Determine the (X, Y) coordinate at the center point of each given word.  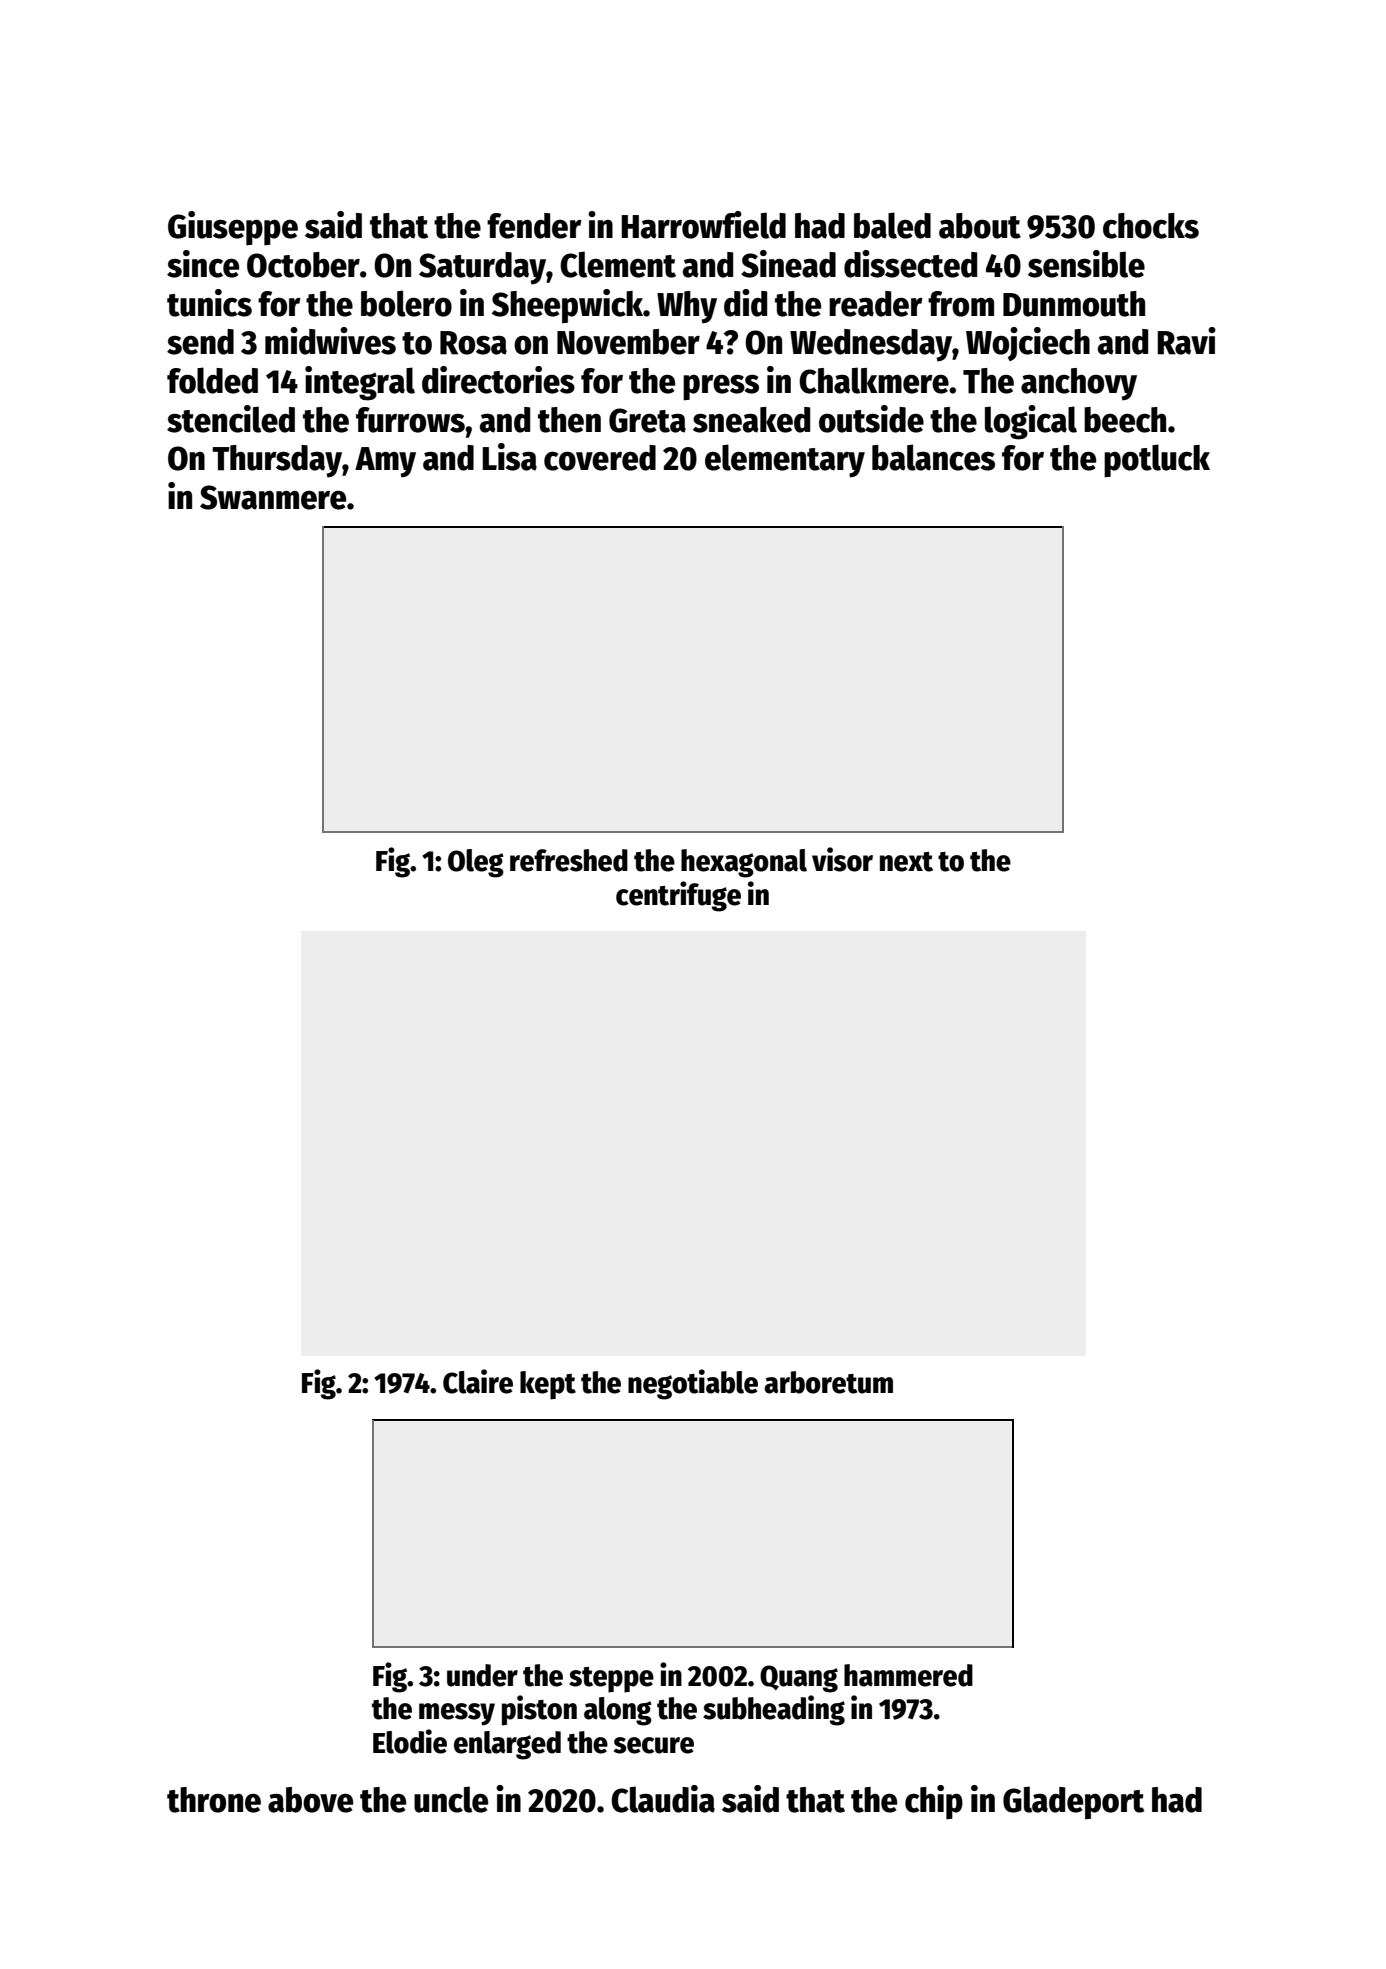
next (906, 862)
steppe (611, 1680)
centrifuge (678, 896)
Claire (478, 1381)
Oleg (476, 863)
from (961, 304)
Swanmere (273, 497)
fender (534, 226)
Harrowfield (703, 225)
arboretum (828, 1382)
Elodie (410, 1741)
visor (842, 859)
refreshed (569, 860)
